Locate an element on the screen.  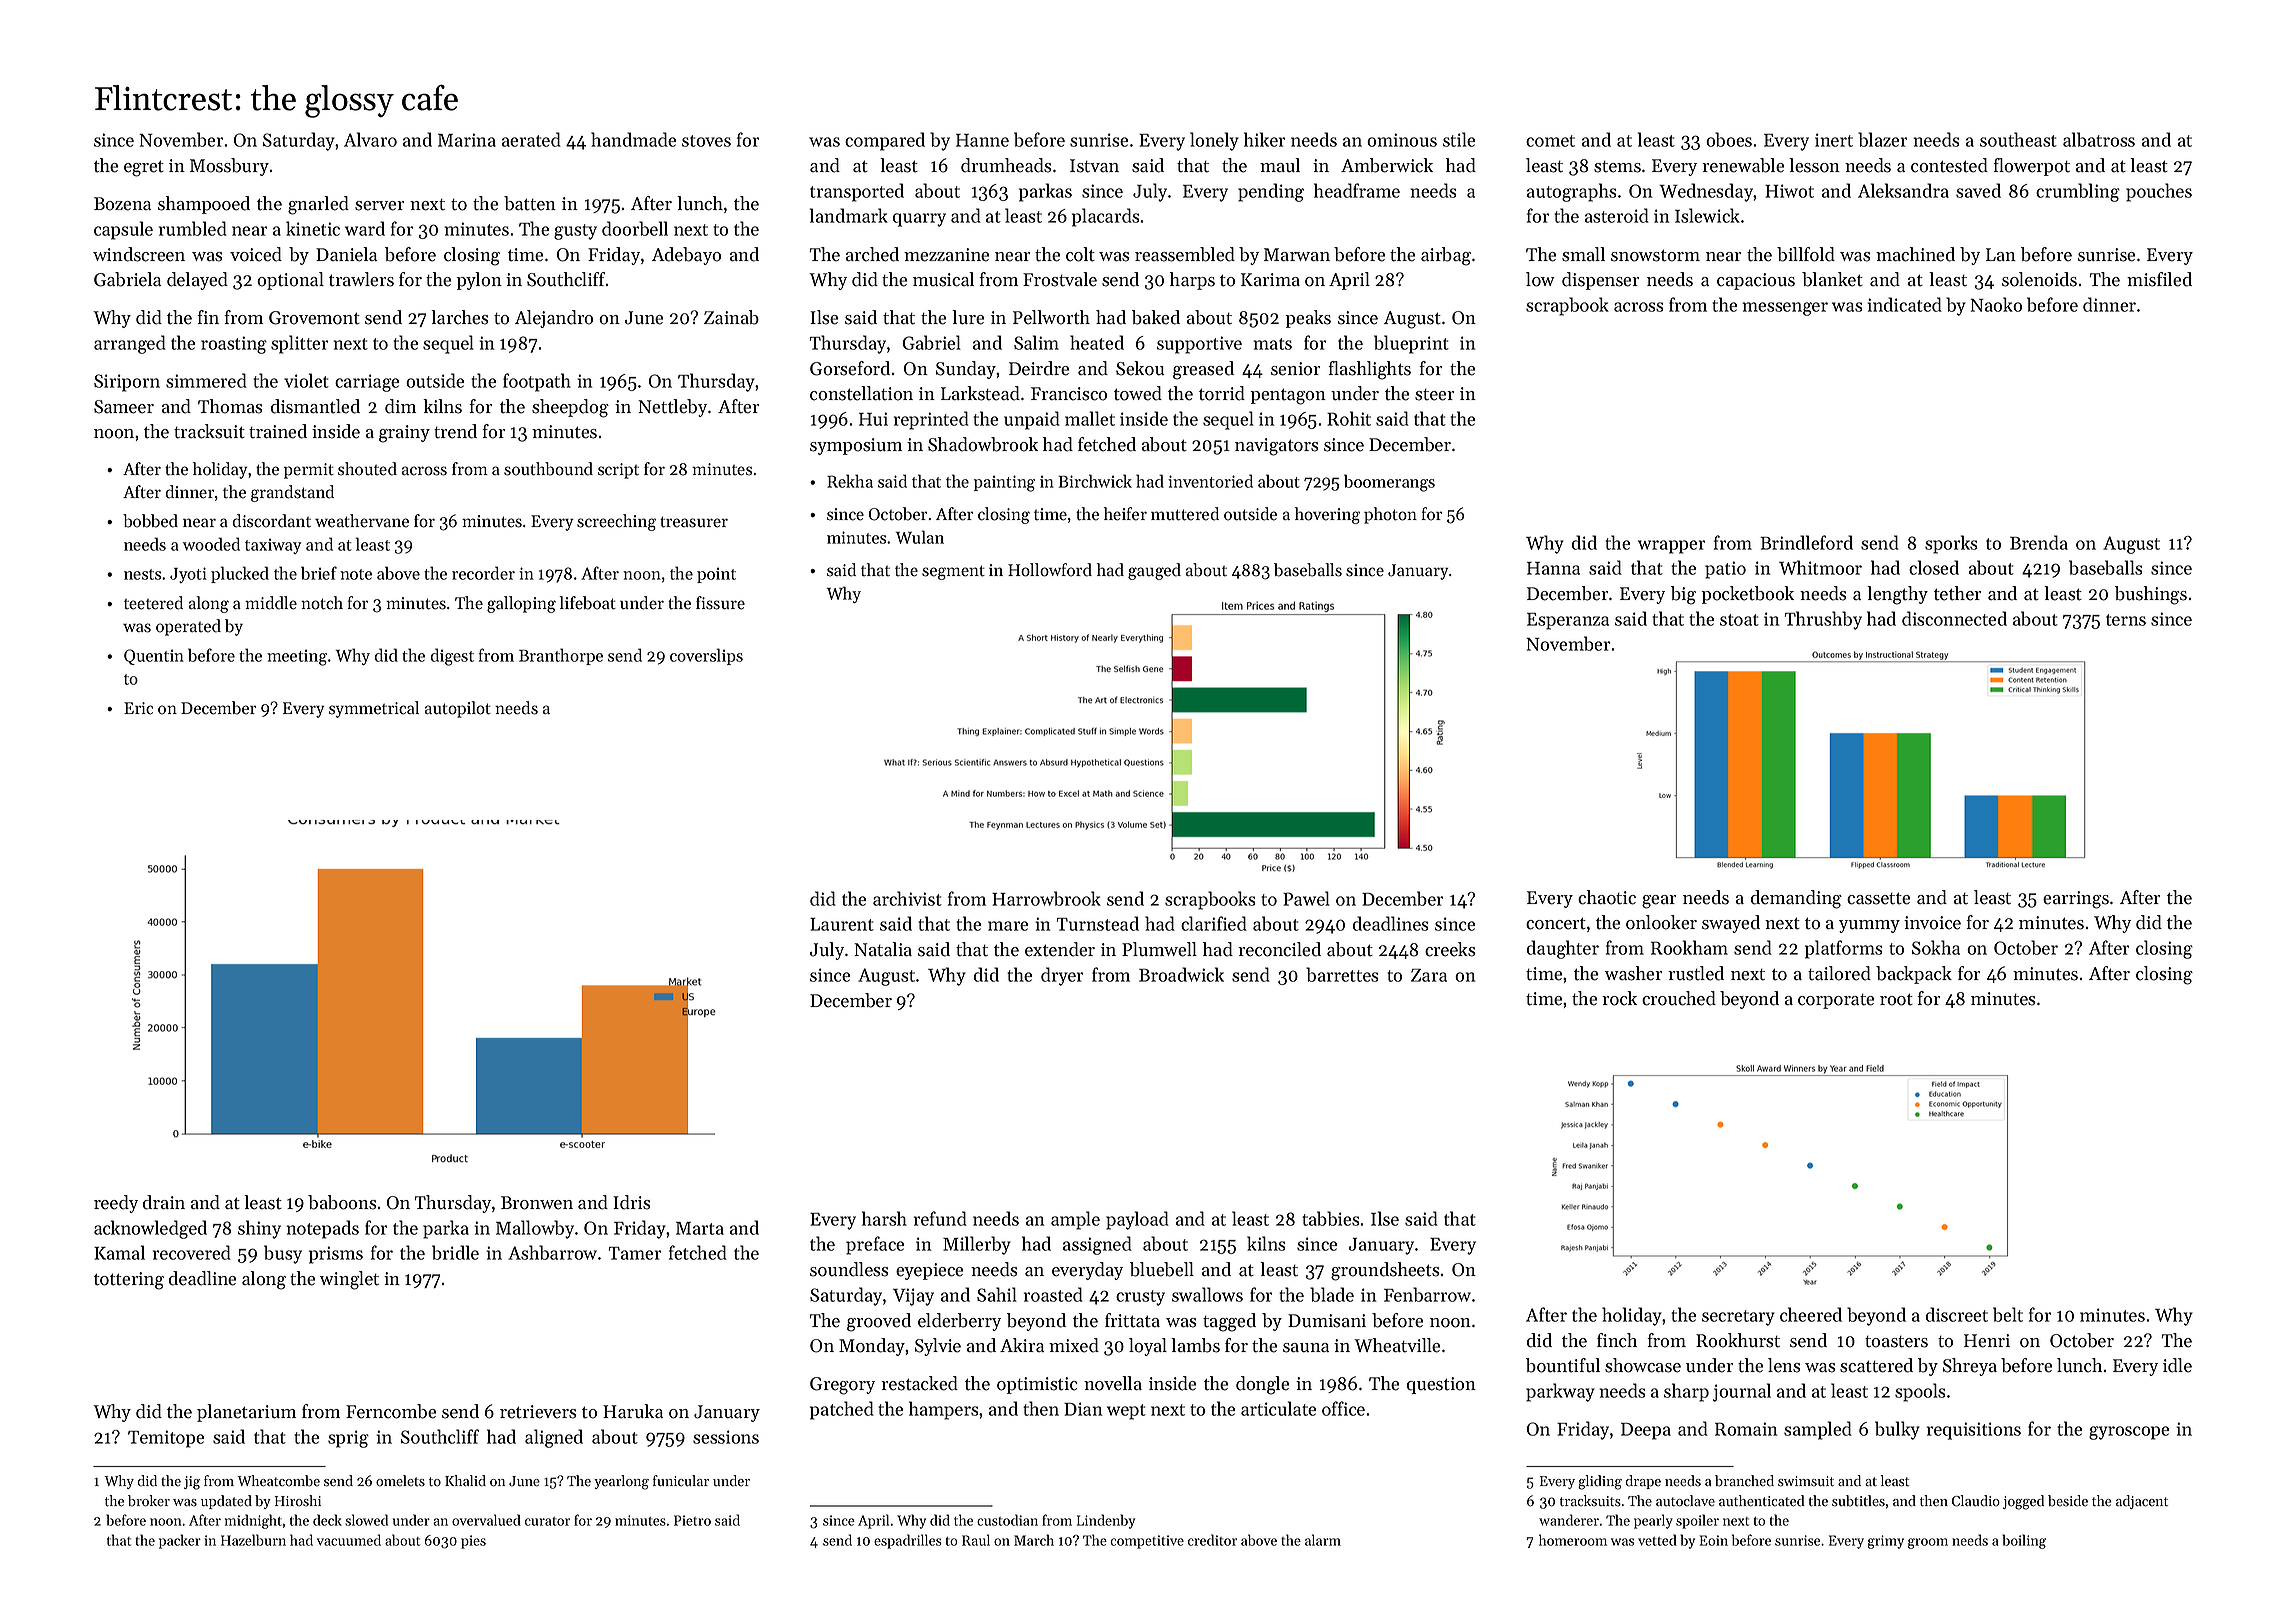
drain is located at coordinates (164, 1202).
